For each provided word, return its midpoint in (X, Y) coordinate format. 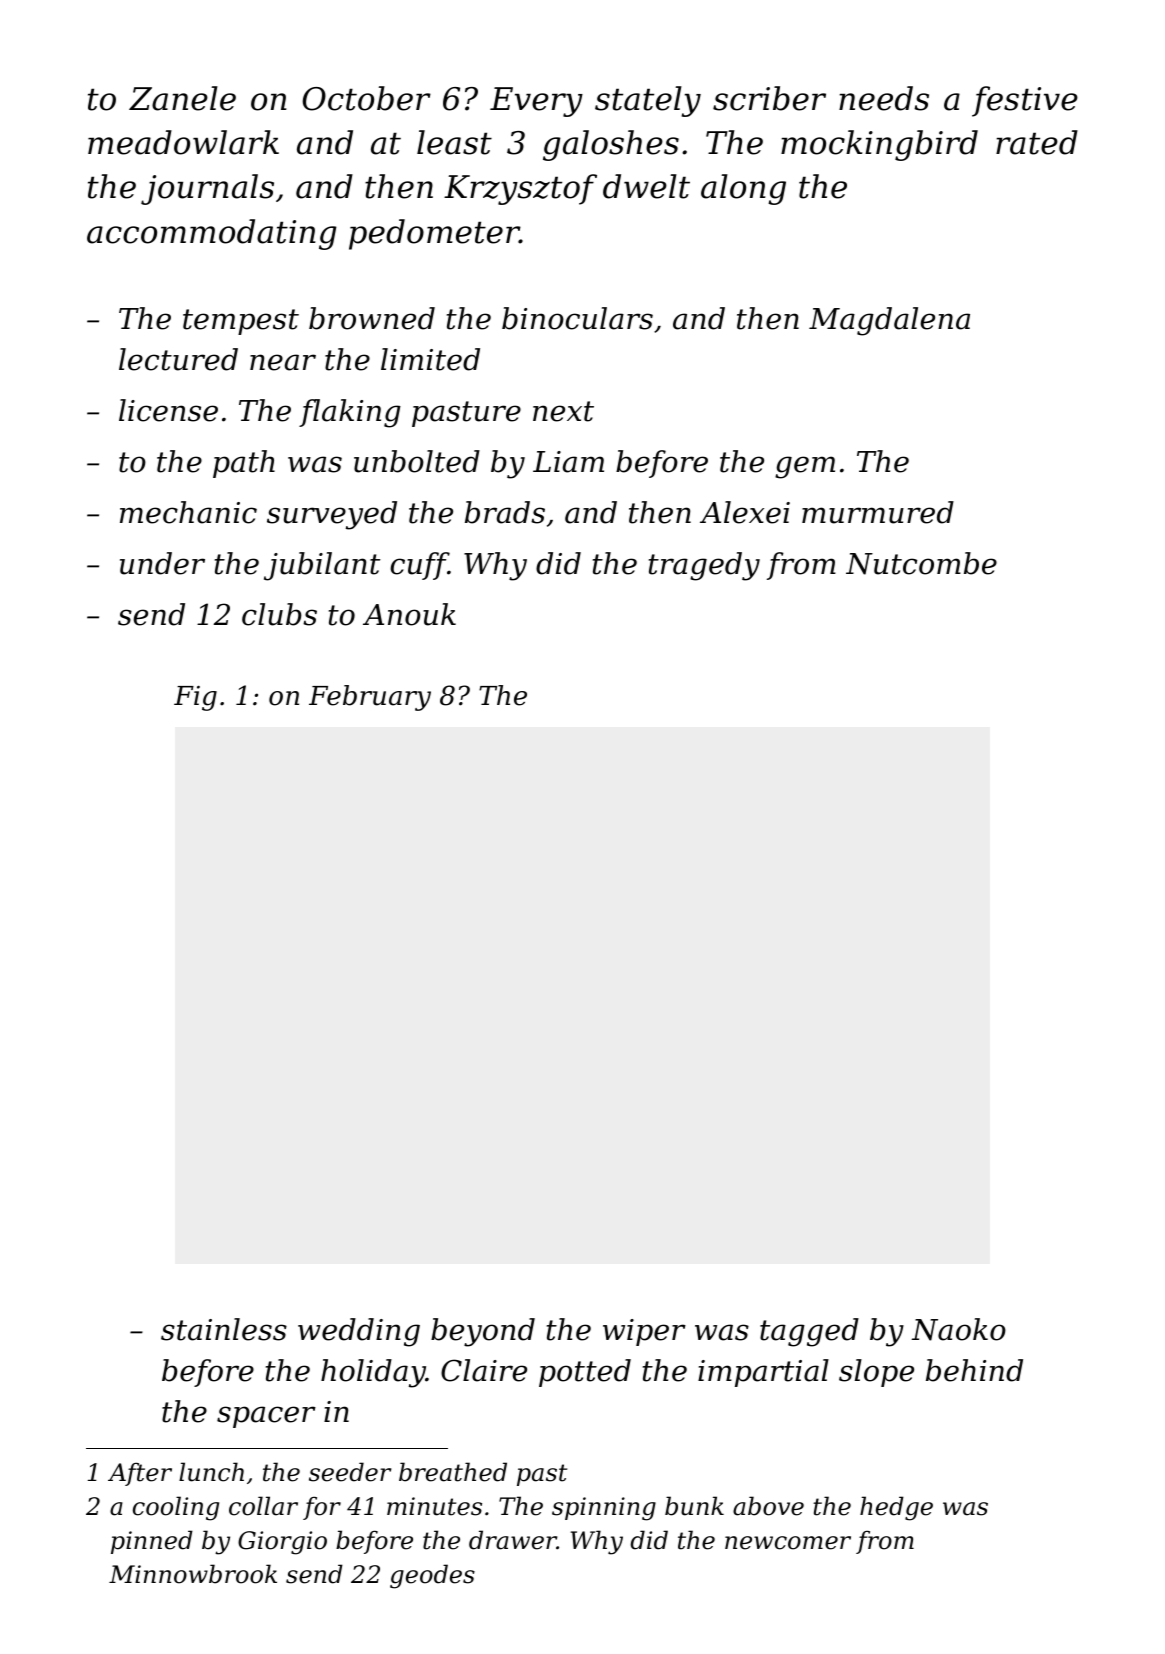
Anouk (409, 614)
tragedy (704, 566)
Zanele (182, 98)
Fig (195, 698)
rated (1037, 142)
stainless (224, 1329)
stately (648, 101)
